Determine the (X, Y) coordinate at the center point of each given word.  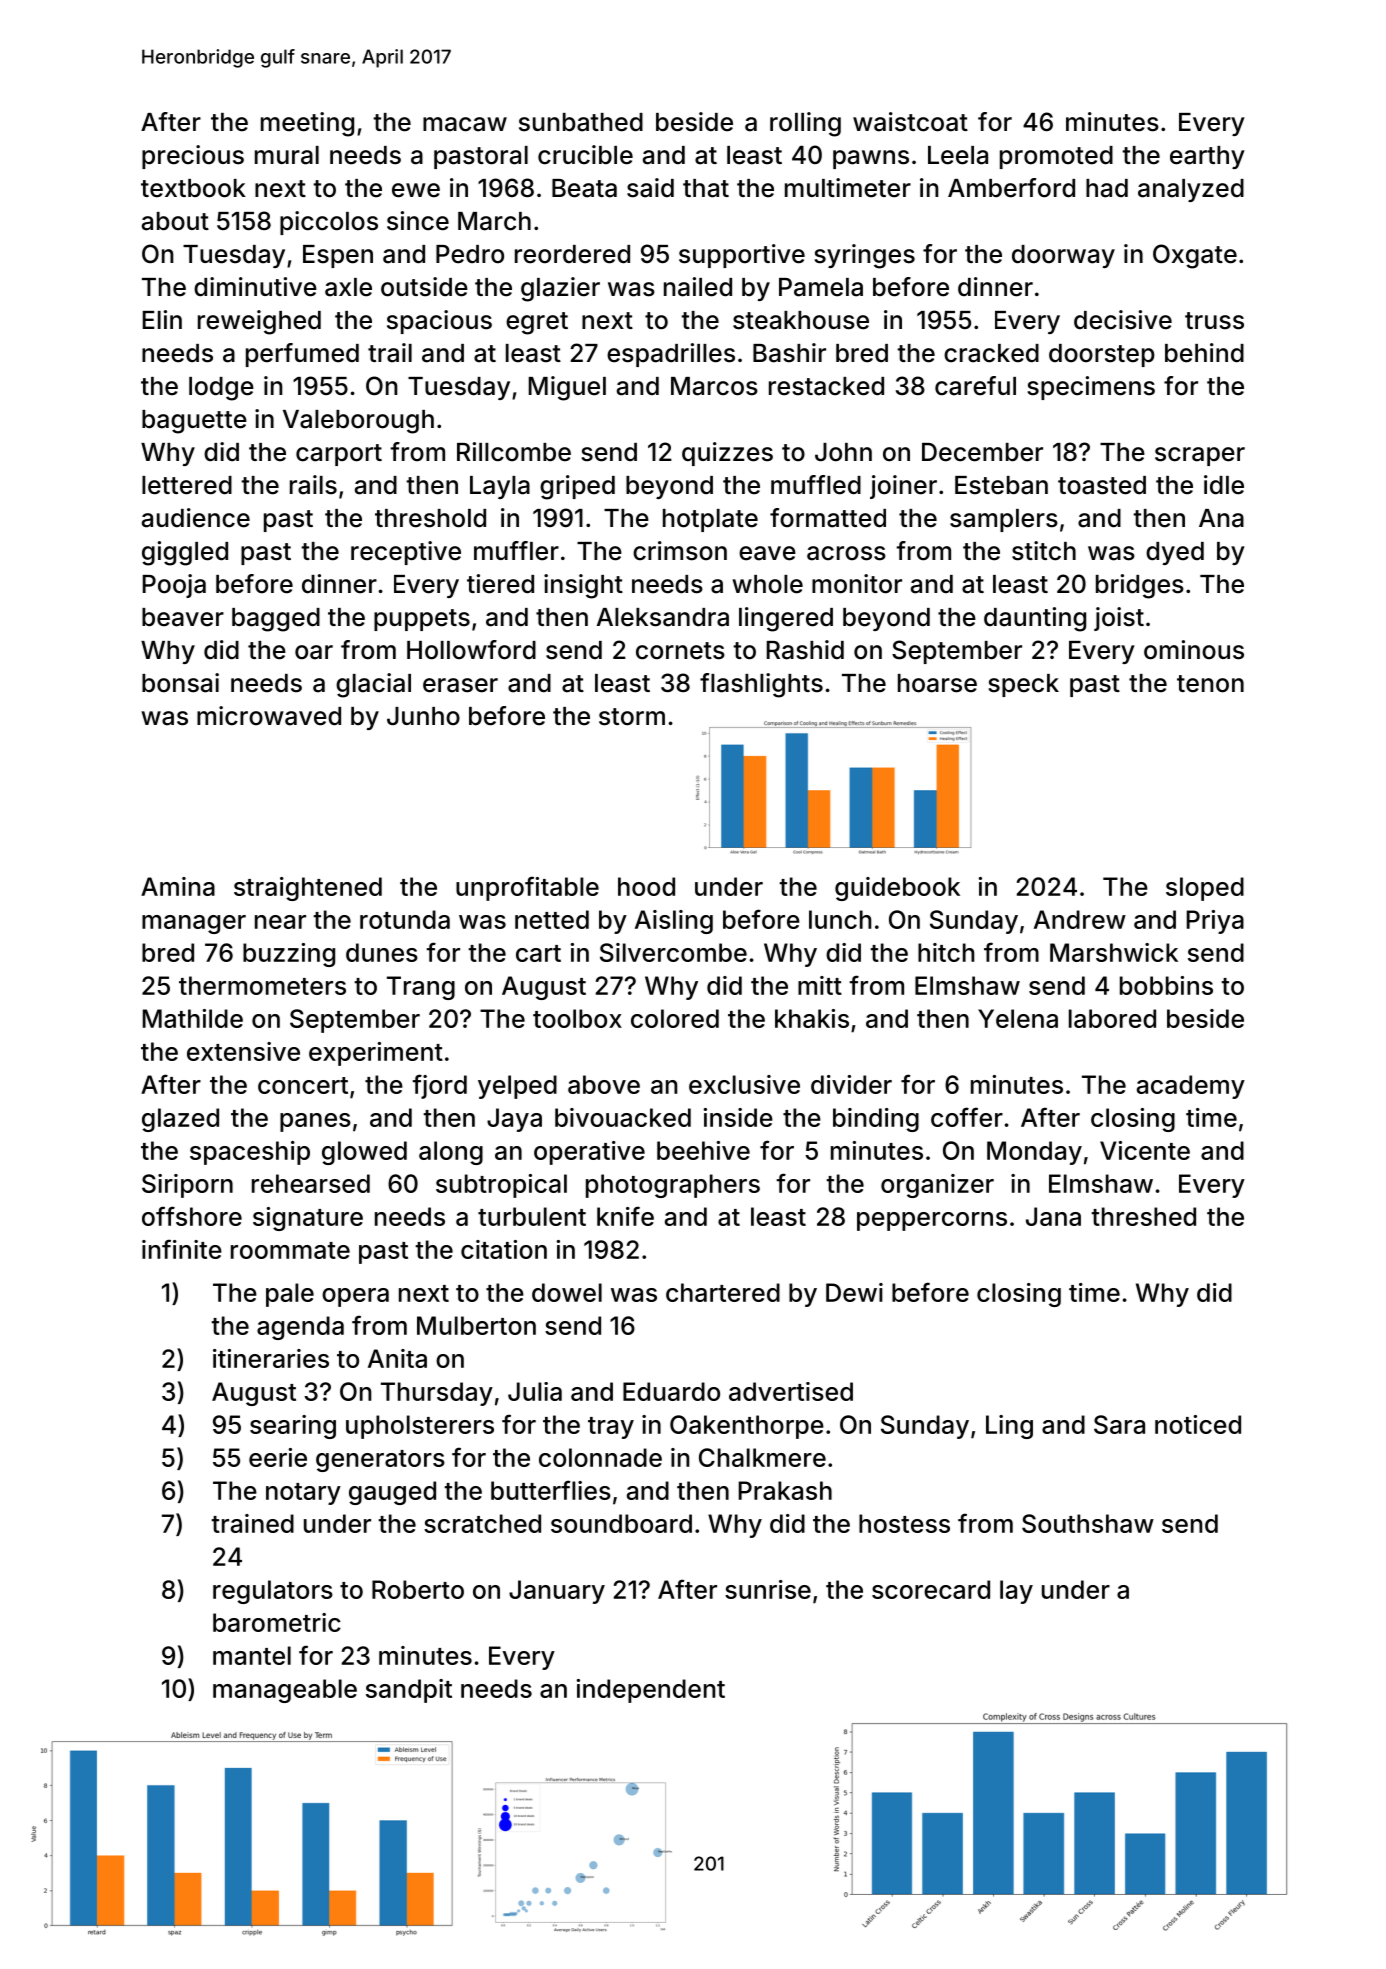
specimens (1091, 388)
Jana (1053, 1216)
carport (339, 455)
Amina (178, 886)
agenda (300, 1328)
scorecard (931, 1589)
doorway (1063, 256)
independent (651, 1691)
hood (646, 886)
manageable (285, 1691)
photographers (673, 1186)
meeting (307, 124)
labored (1112, 1018)
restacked (826, 386)
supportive (742, 256)
